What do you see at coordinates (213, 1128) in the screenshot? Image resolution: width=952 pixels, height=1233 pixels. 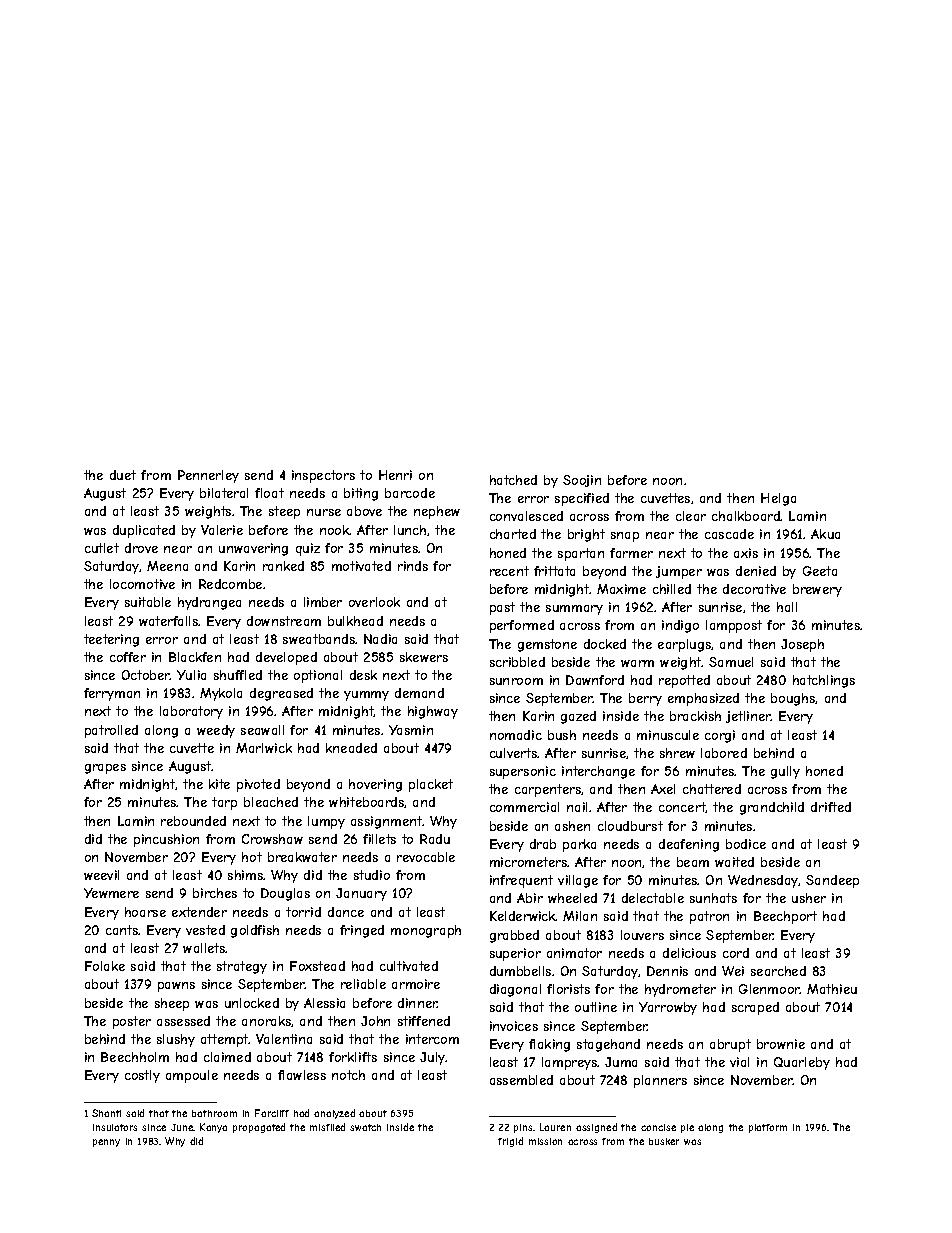 I see `Kanya` at bounding box center [213, 1128].
